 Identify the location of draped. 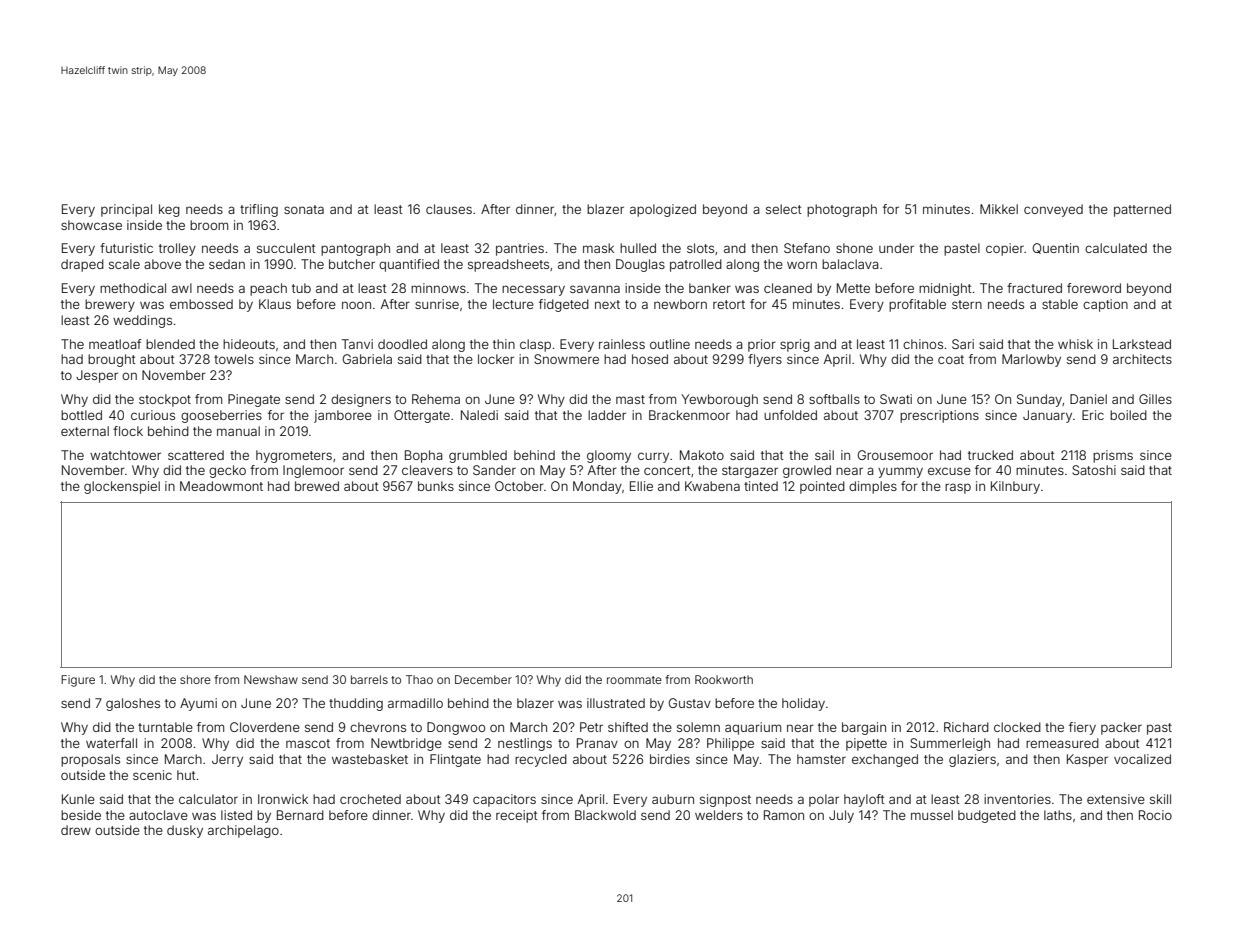
(82, 265).
